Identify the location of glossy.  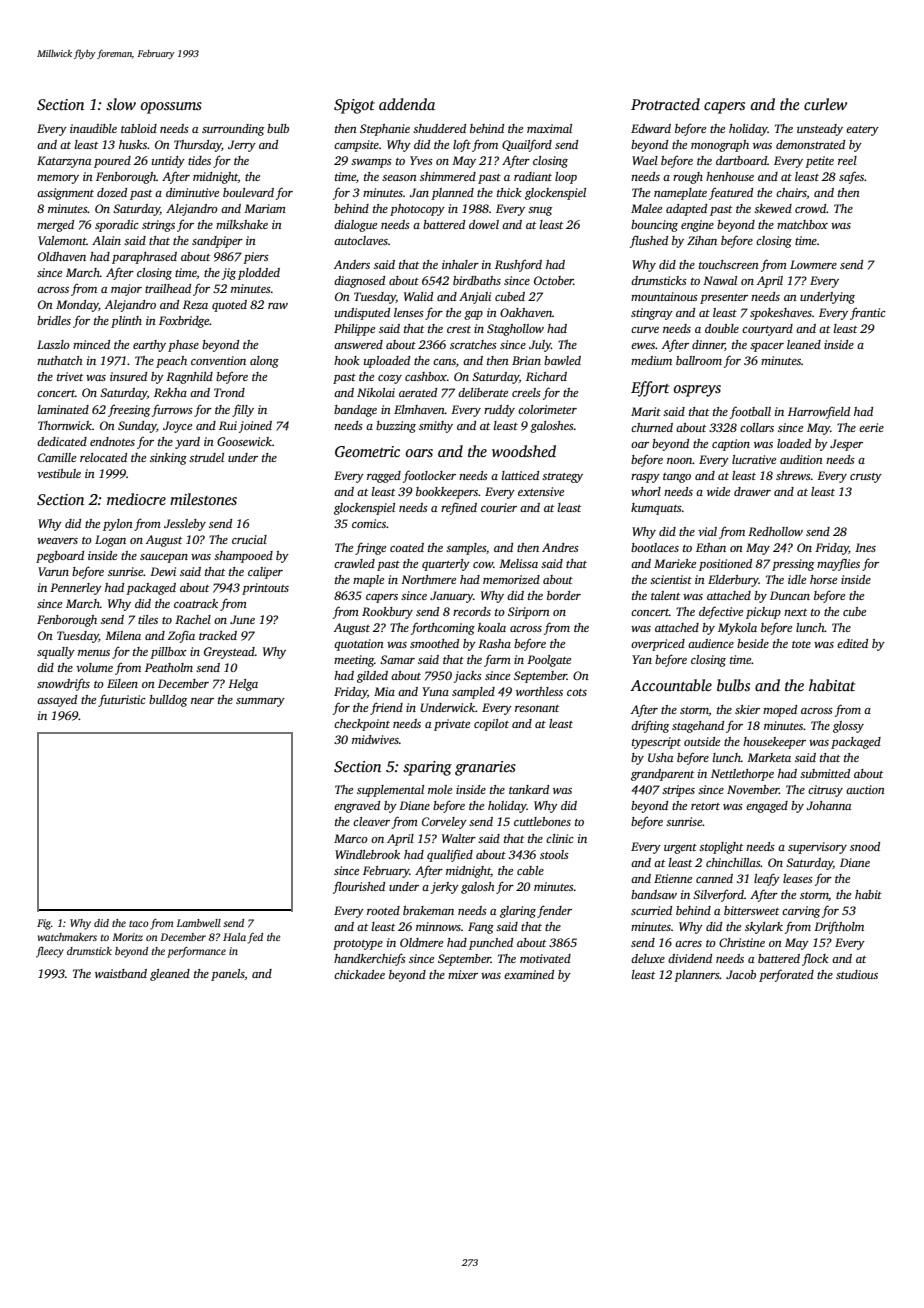
(848, 727).
